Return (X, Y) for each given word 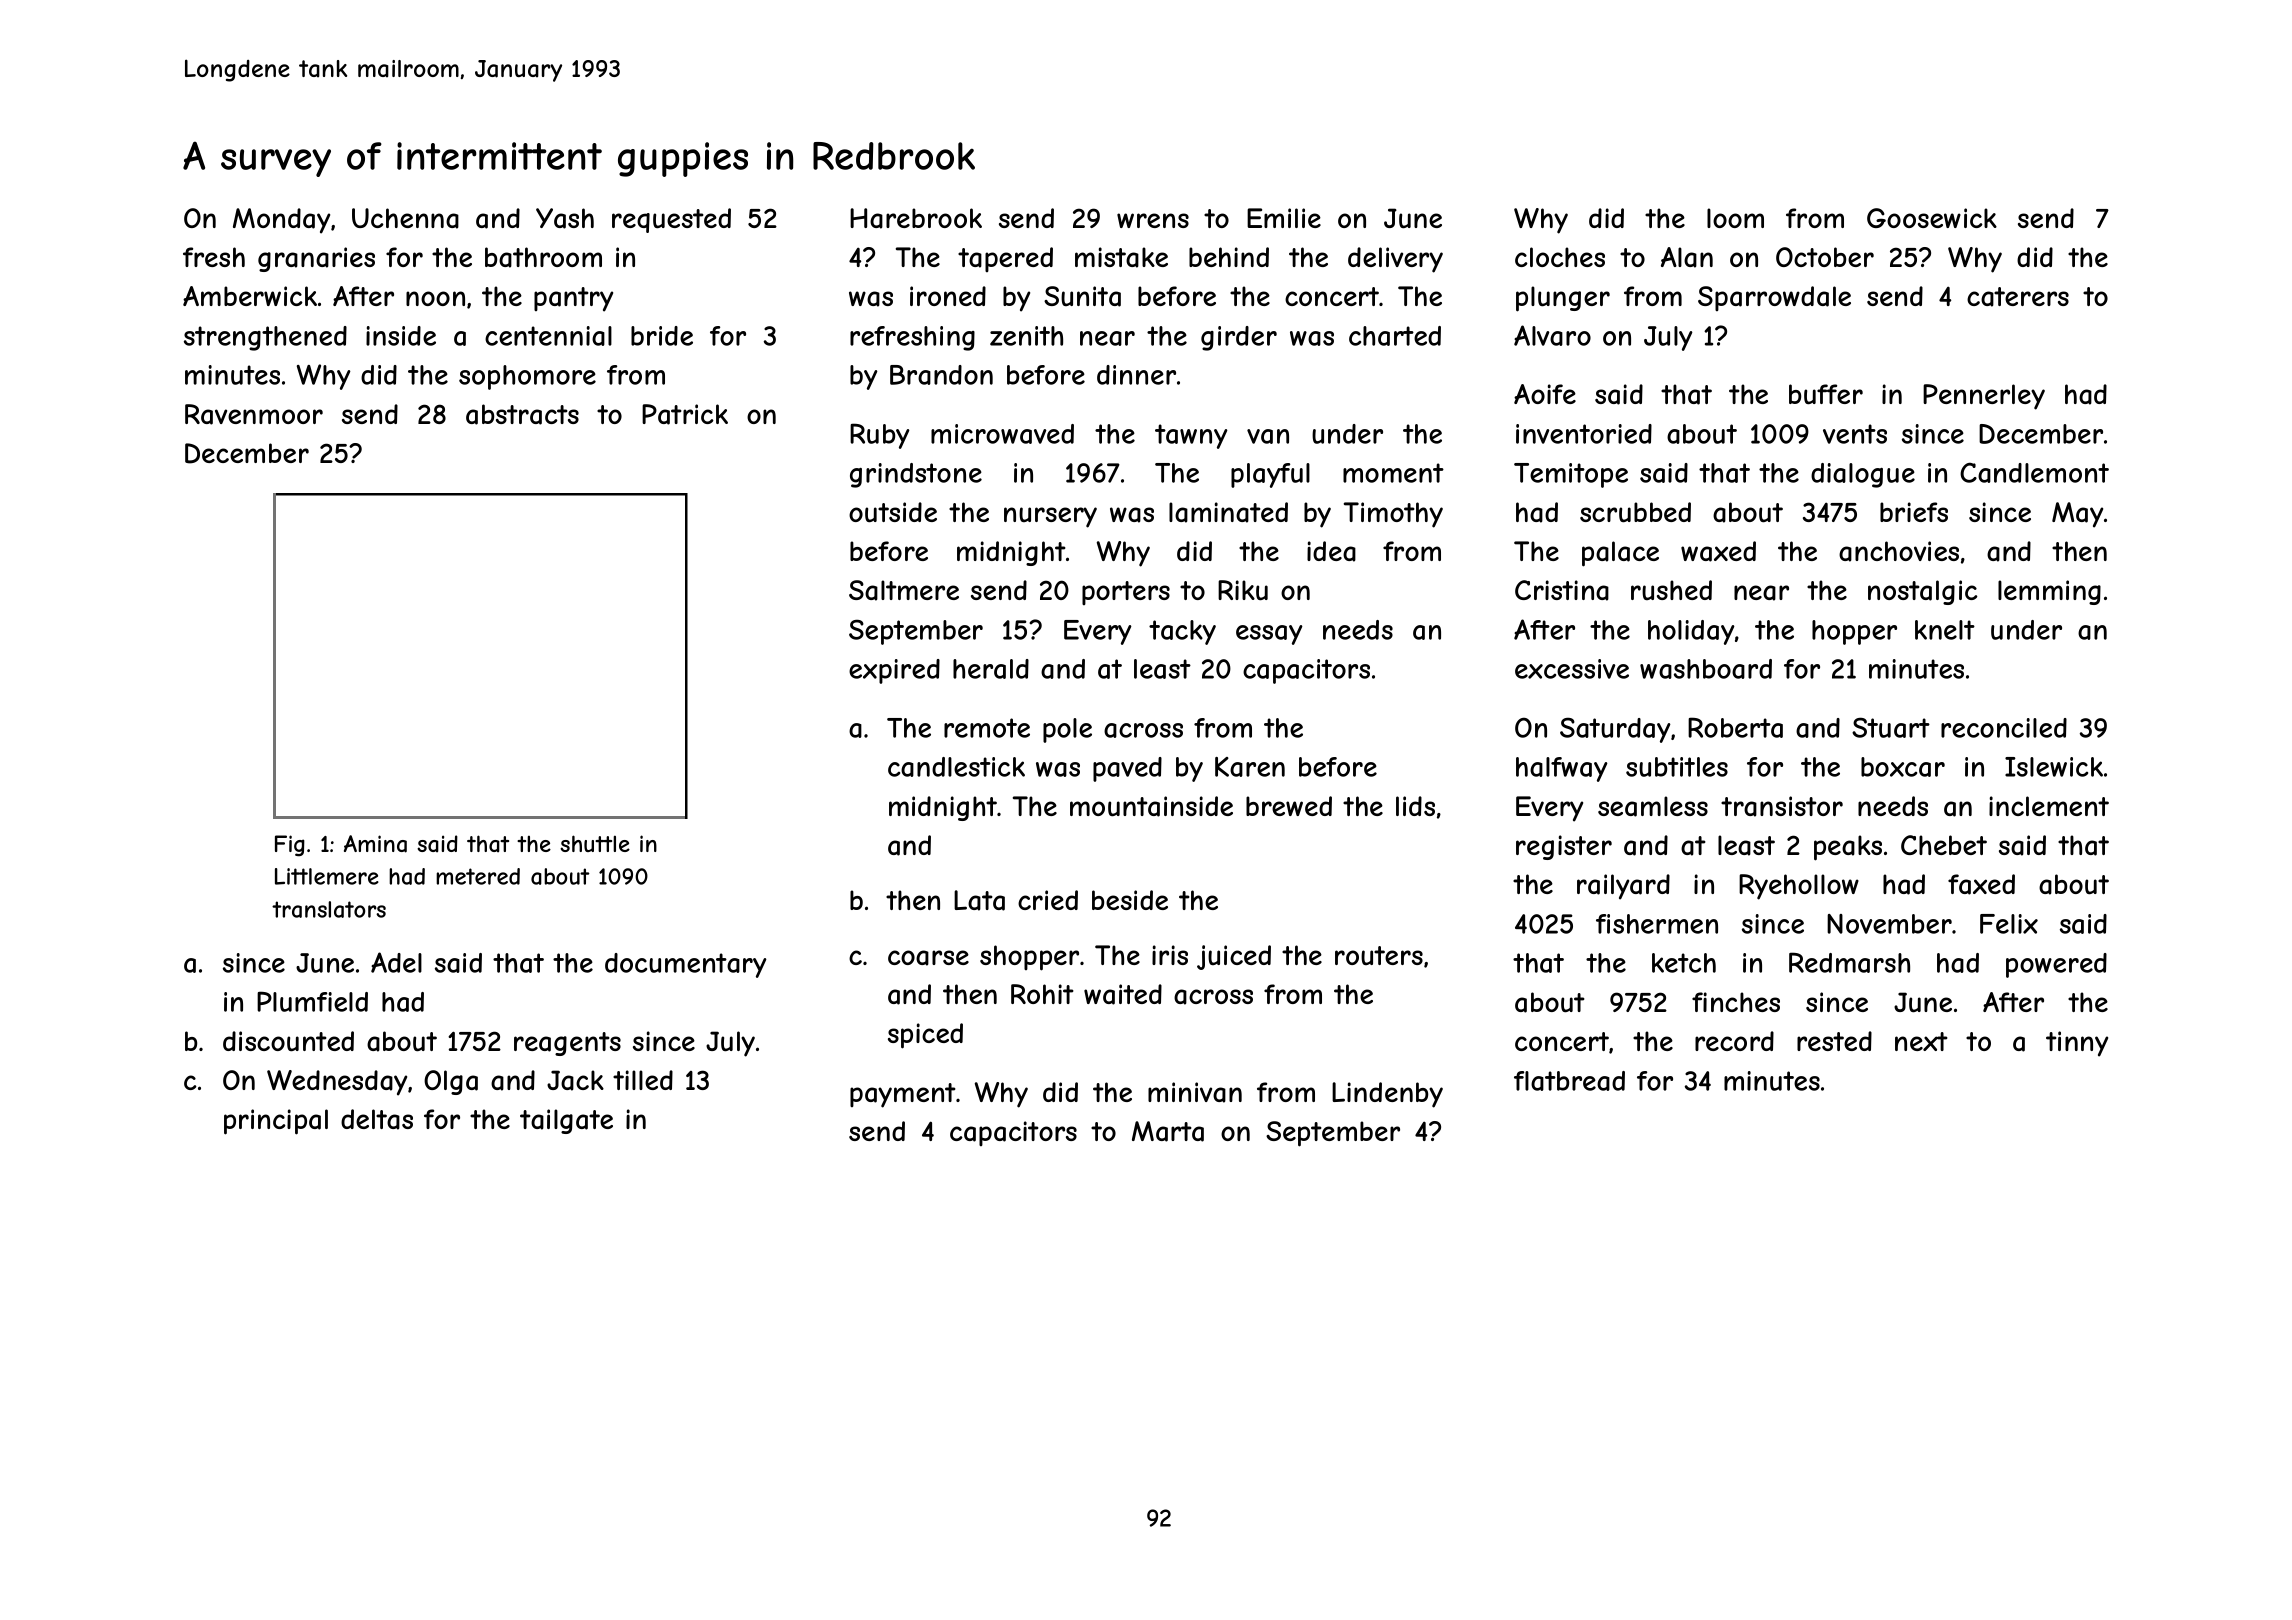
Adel (396, 962)
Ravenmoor (254, 414)
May (2077, 515)
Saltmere (904, 590)
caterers (2018, 297)
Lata (979, 900)
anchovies (1899, 551)
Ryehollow (1799, 887)
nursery (1050, 517)
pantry (573, 299)
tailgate (566, 1121)
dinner (1136, 375)
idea (1331, 551)
